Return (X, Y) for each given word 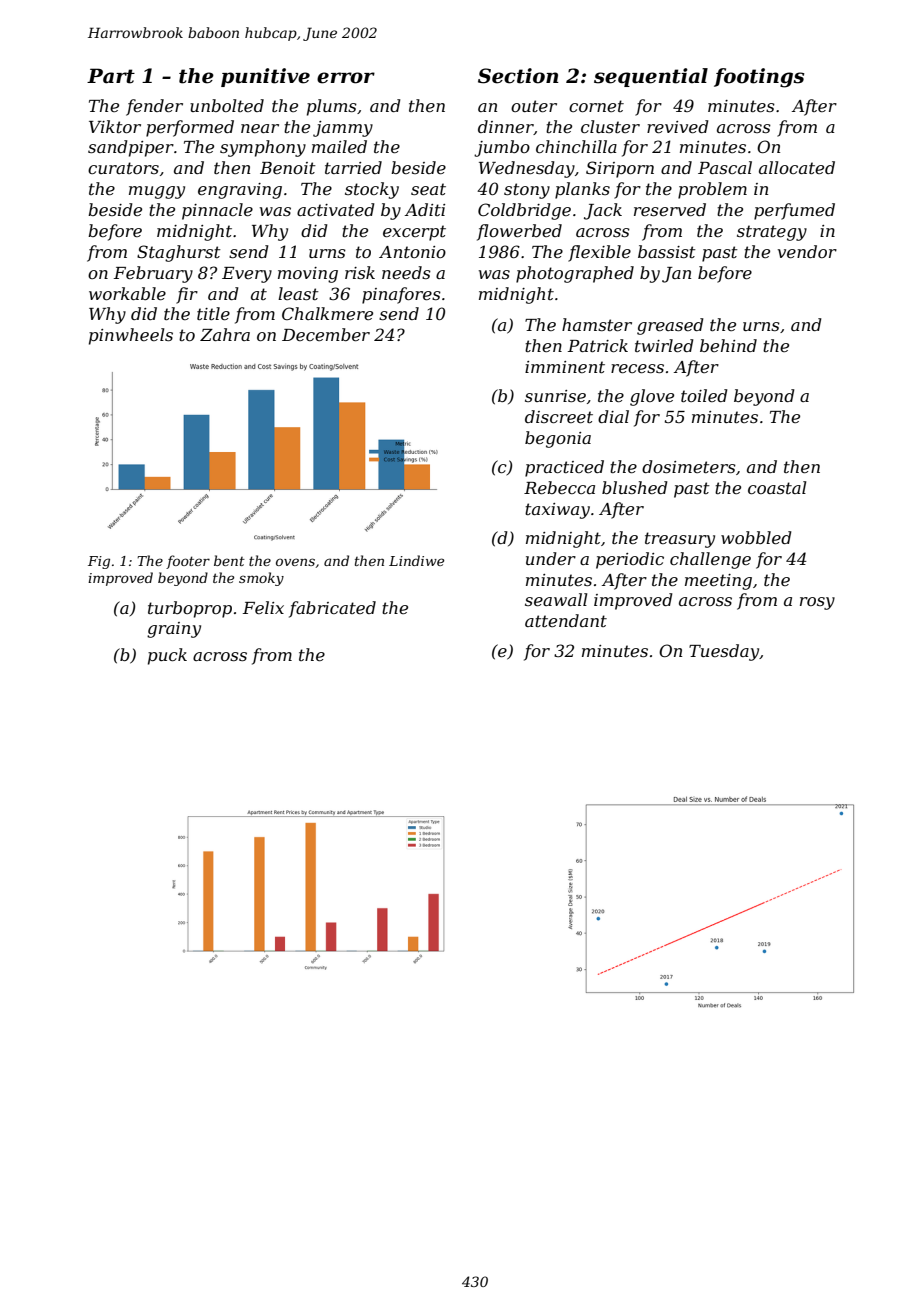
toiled (704, 395)
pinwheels (131, 336)
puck (167, 656)
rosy (817, 603)
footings (759, 78)
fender (154, 107)
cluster (610, 126)
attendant (566, 620)
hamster (597, 324)
